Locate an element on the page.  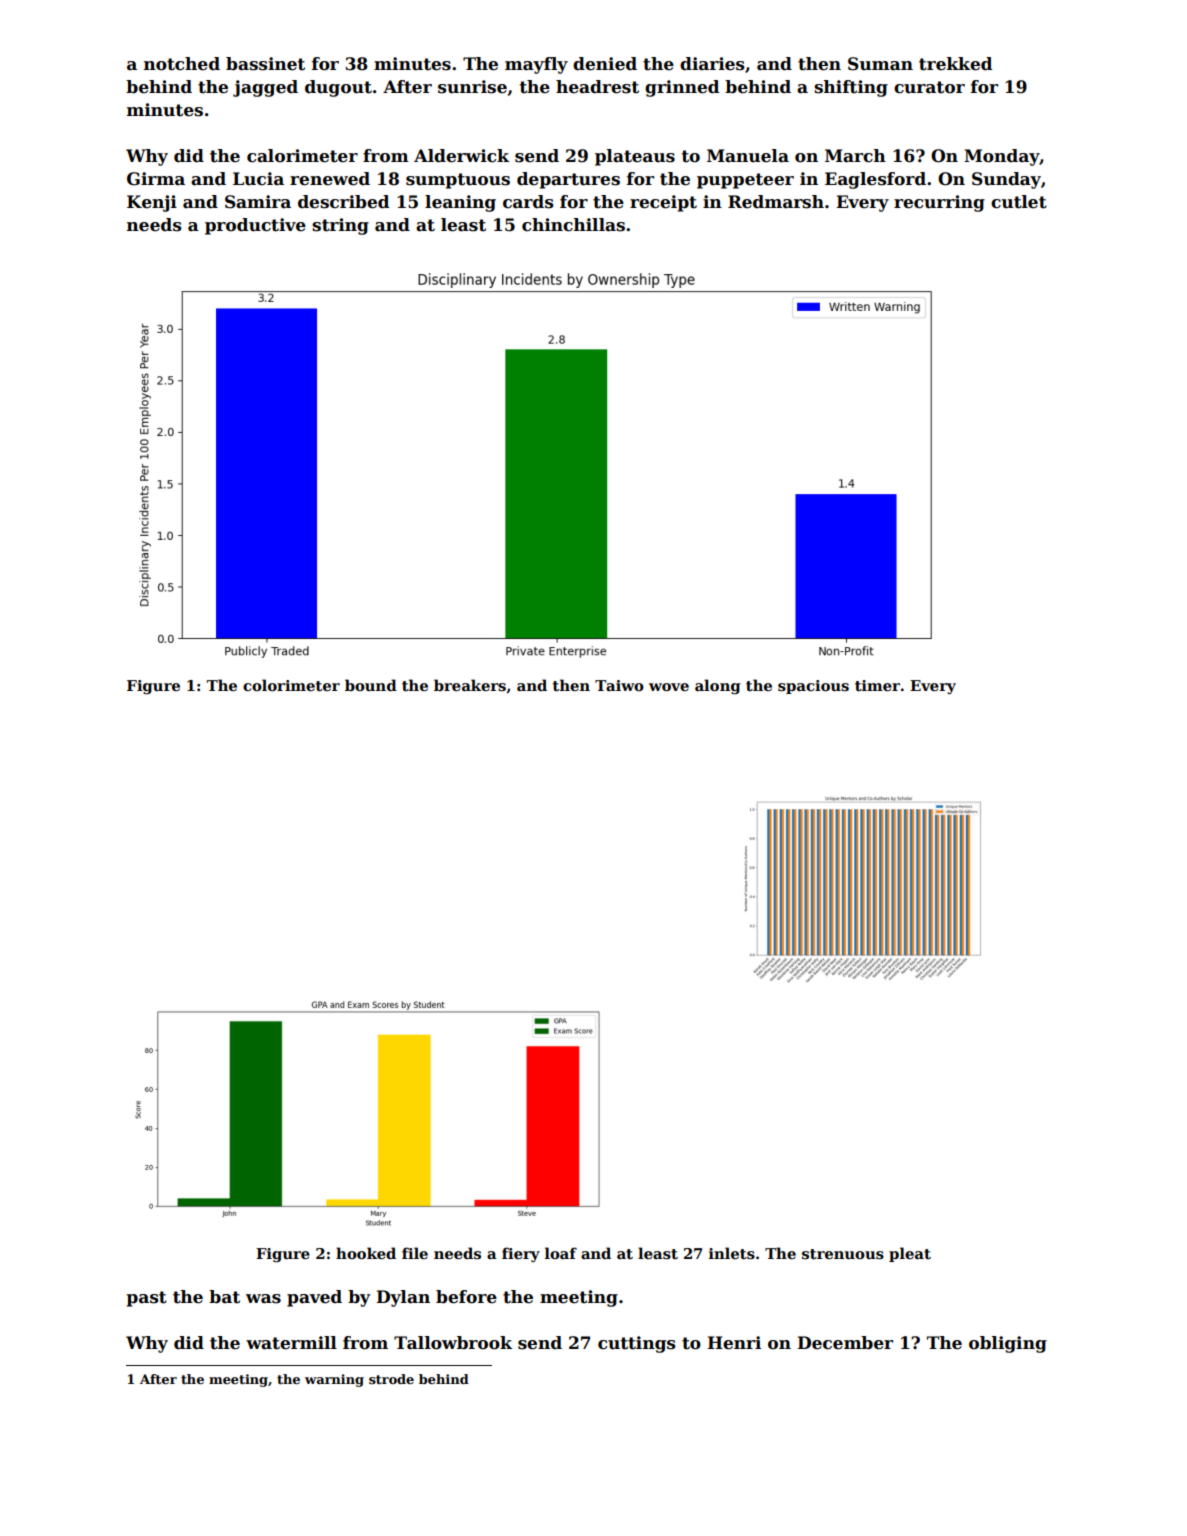
notched is located at coordinates (182, 64).
